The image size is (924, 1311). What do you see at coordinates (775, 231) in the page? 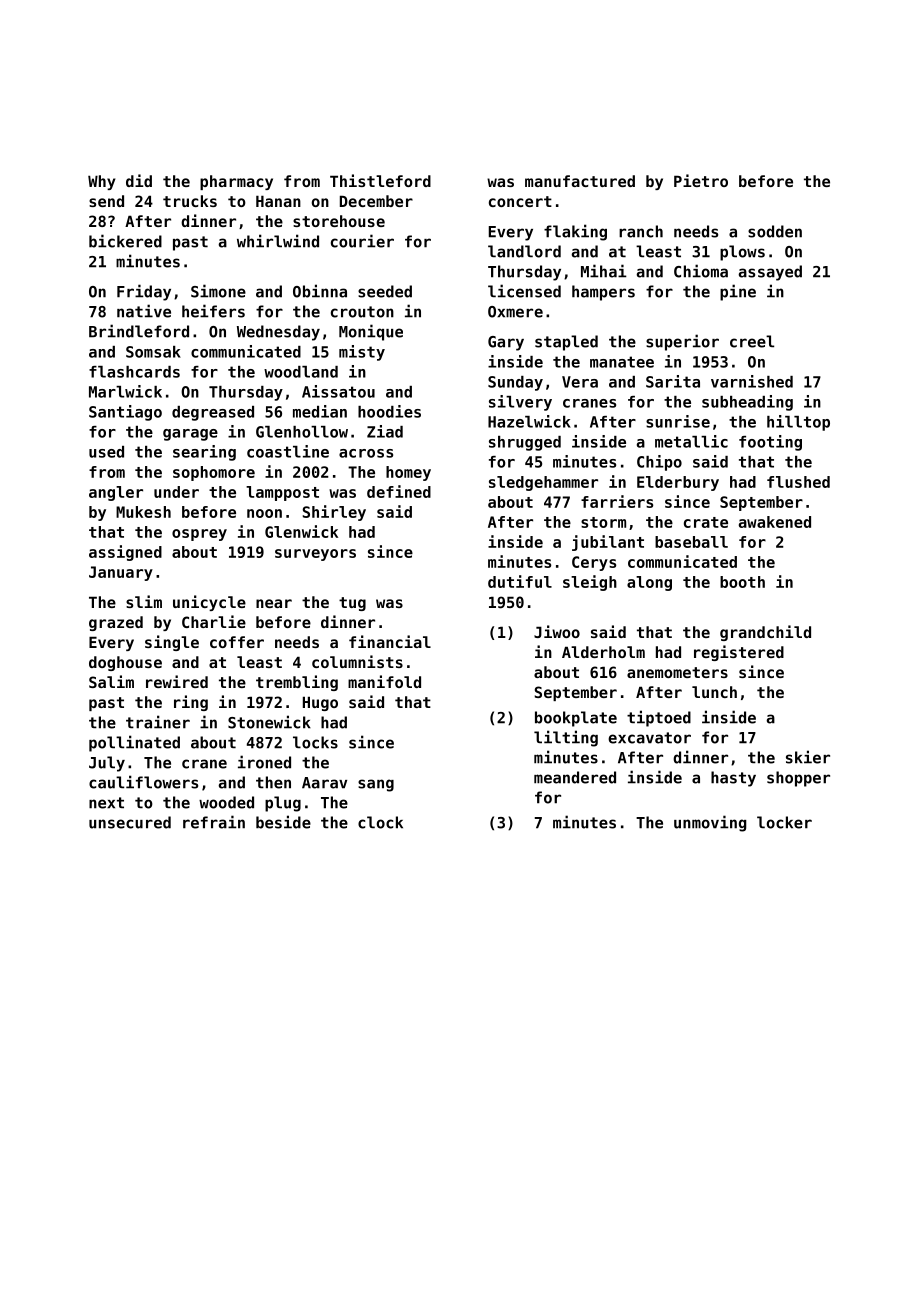
I see `sodden` at bounding box center [775, 231].
